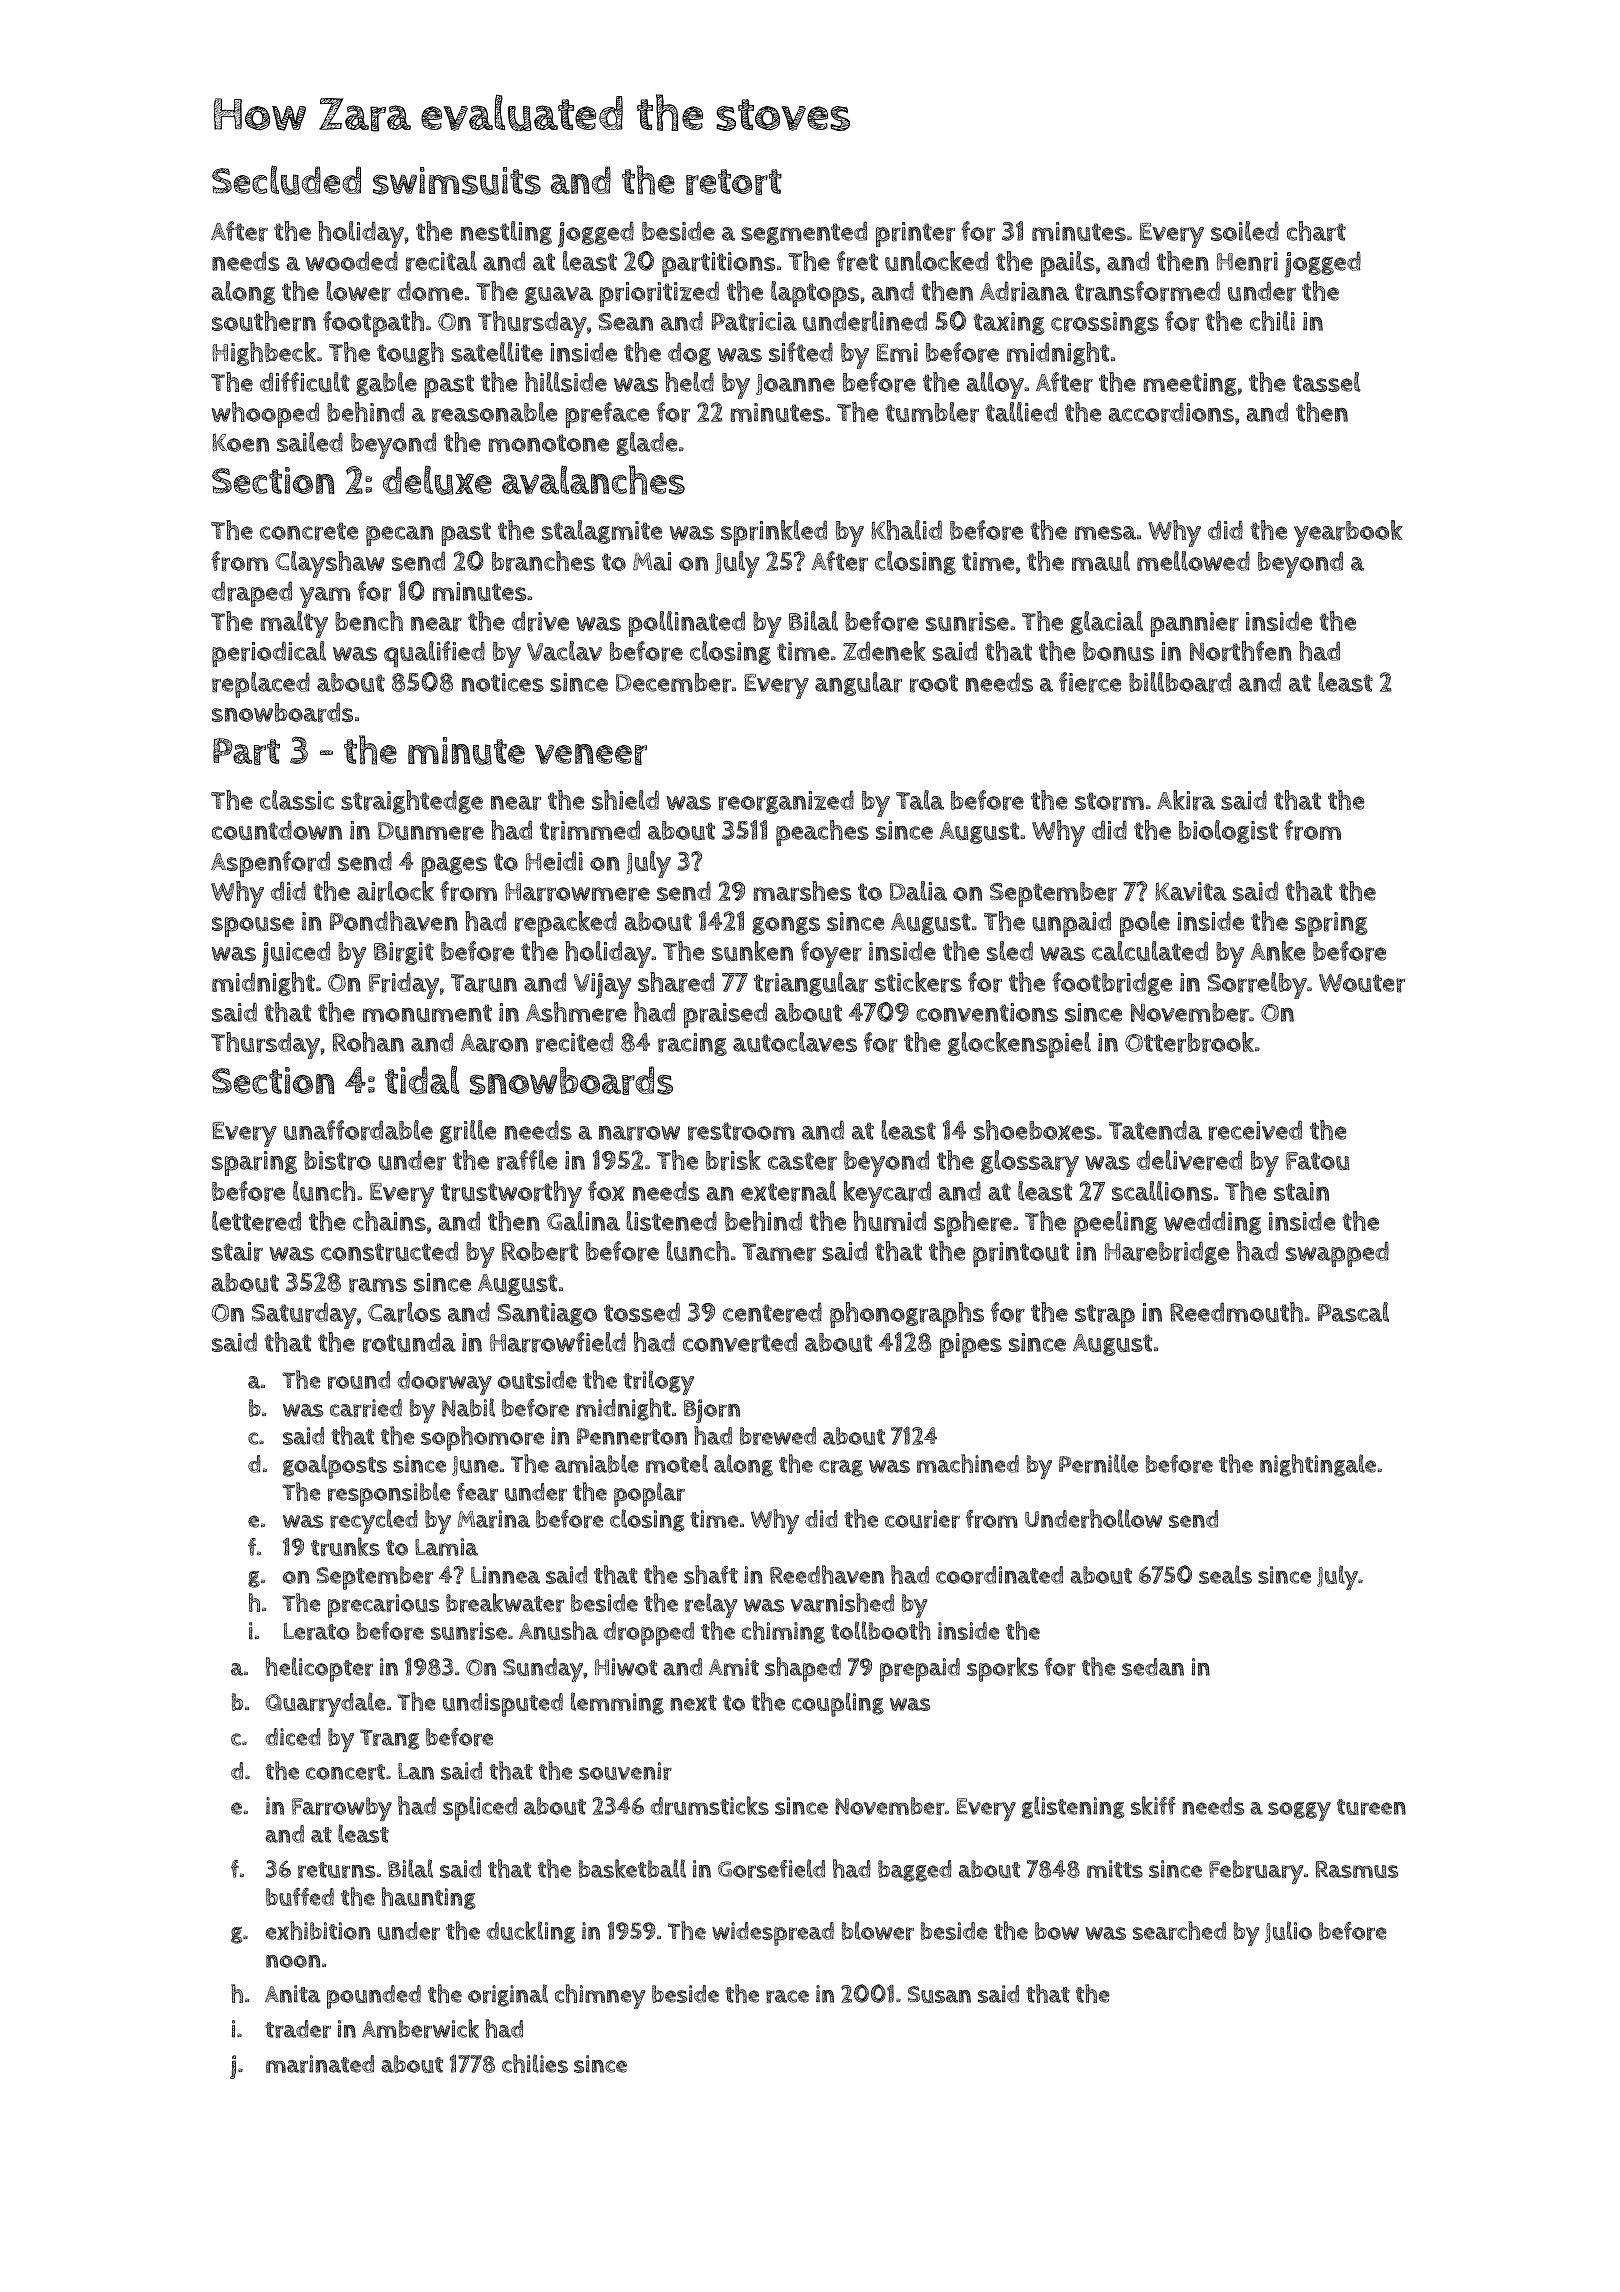 The image size is (1620, 2292). What do you see at coordinates (296, 954) in the screenshot?
I see `juiced` at bounding box center [296, 954].
